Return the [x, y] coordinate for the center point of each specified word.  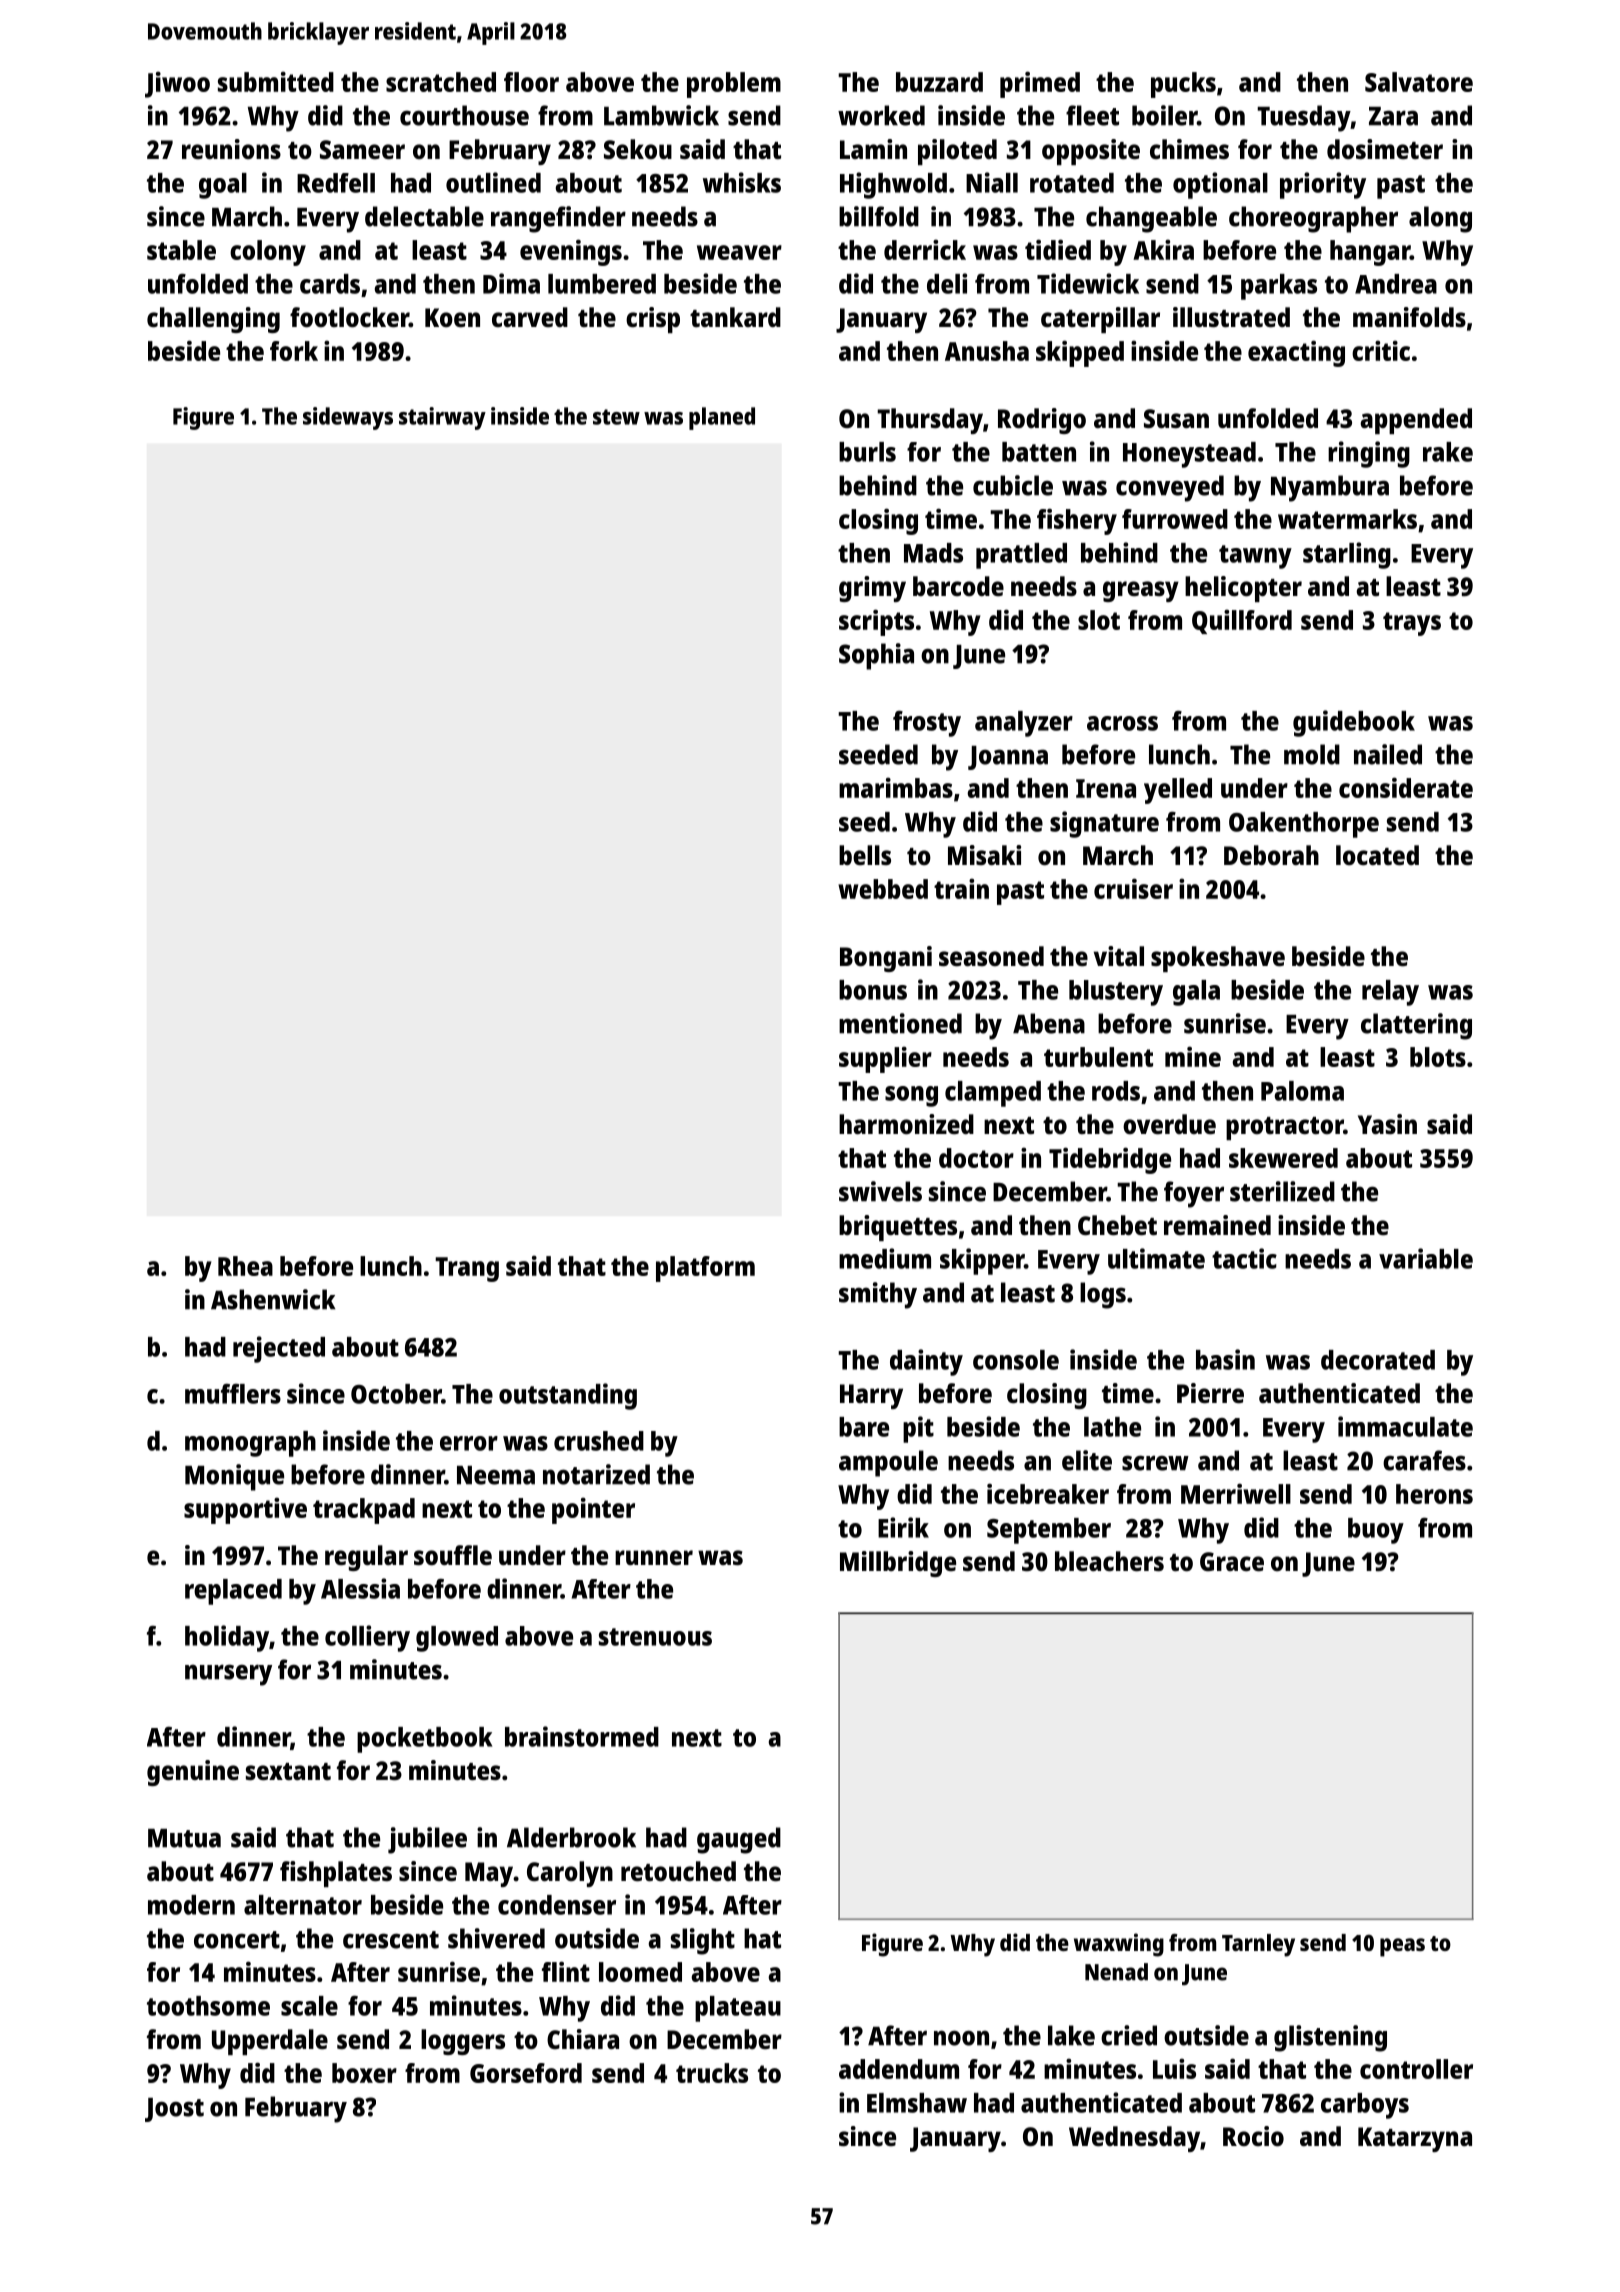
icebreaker [1048, 1493]
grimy [872, 589]
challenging [213, 320]
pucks [1183, 85]
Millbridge [898, 1564]
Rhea [245, 1266]
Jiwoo [177, 84]
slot [1099, 620]
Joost [174, 2110]
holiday [227, 1638]
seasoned [991, 956]
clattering [1416, 1026]
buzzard [939, 82]
